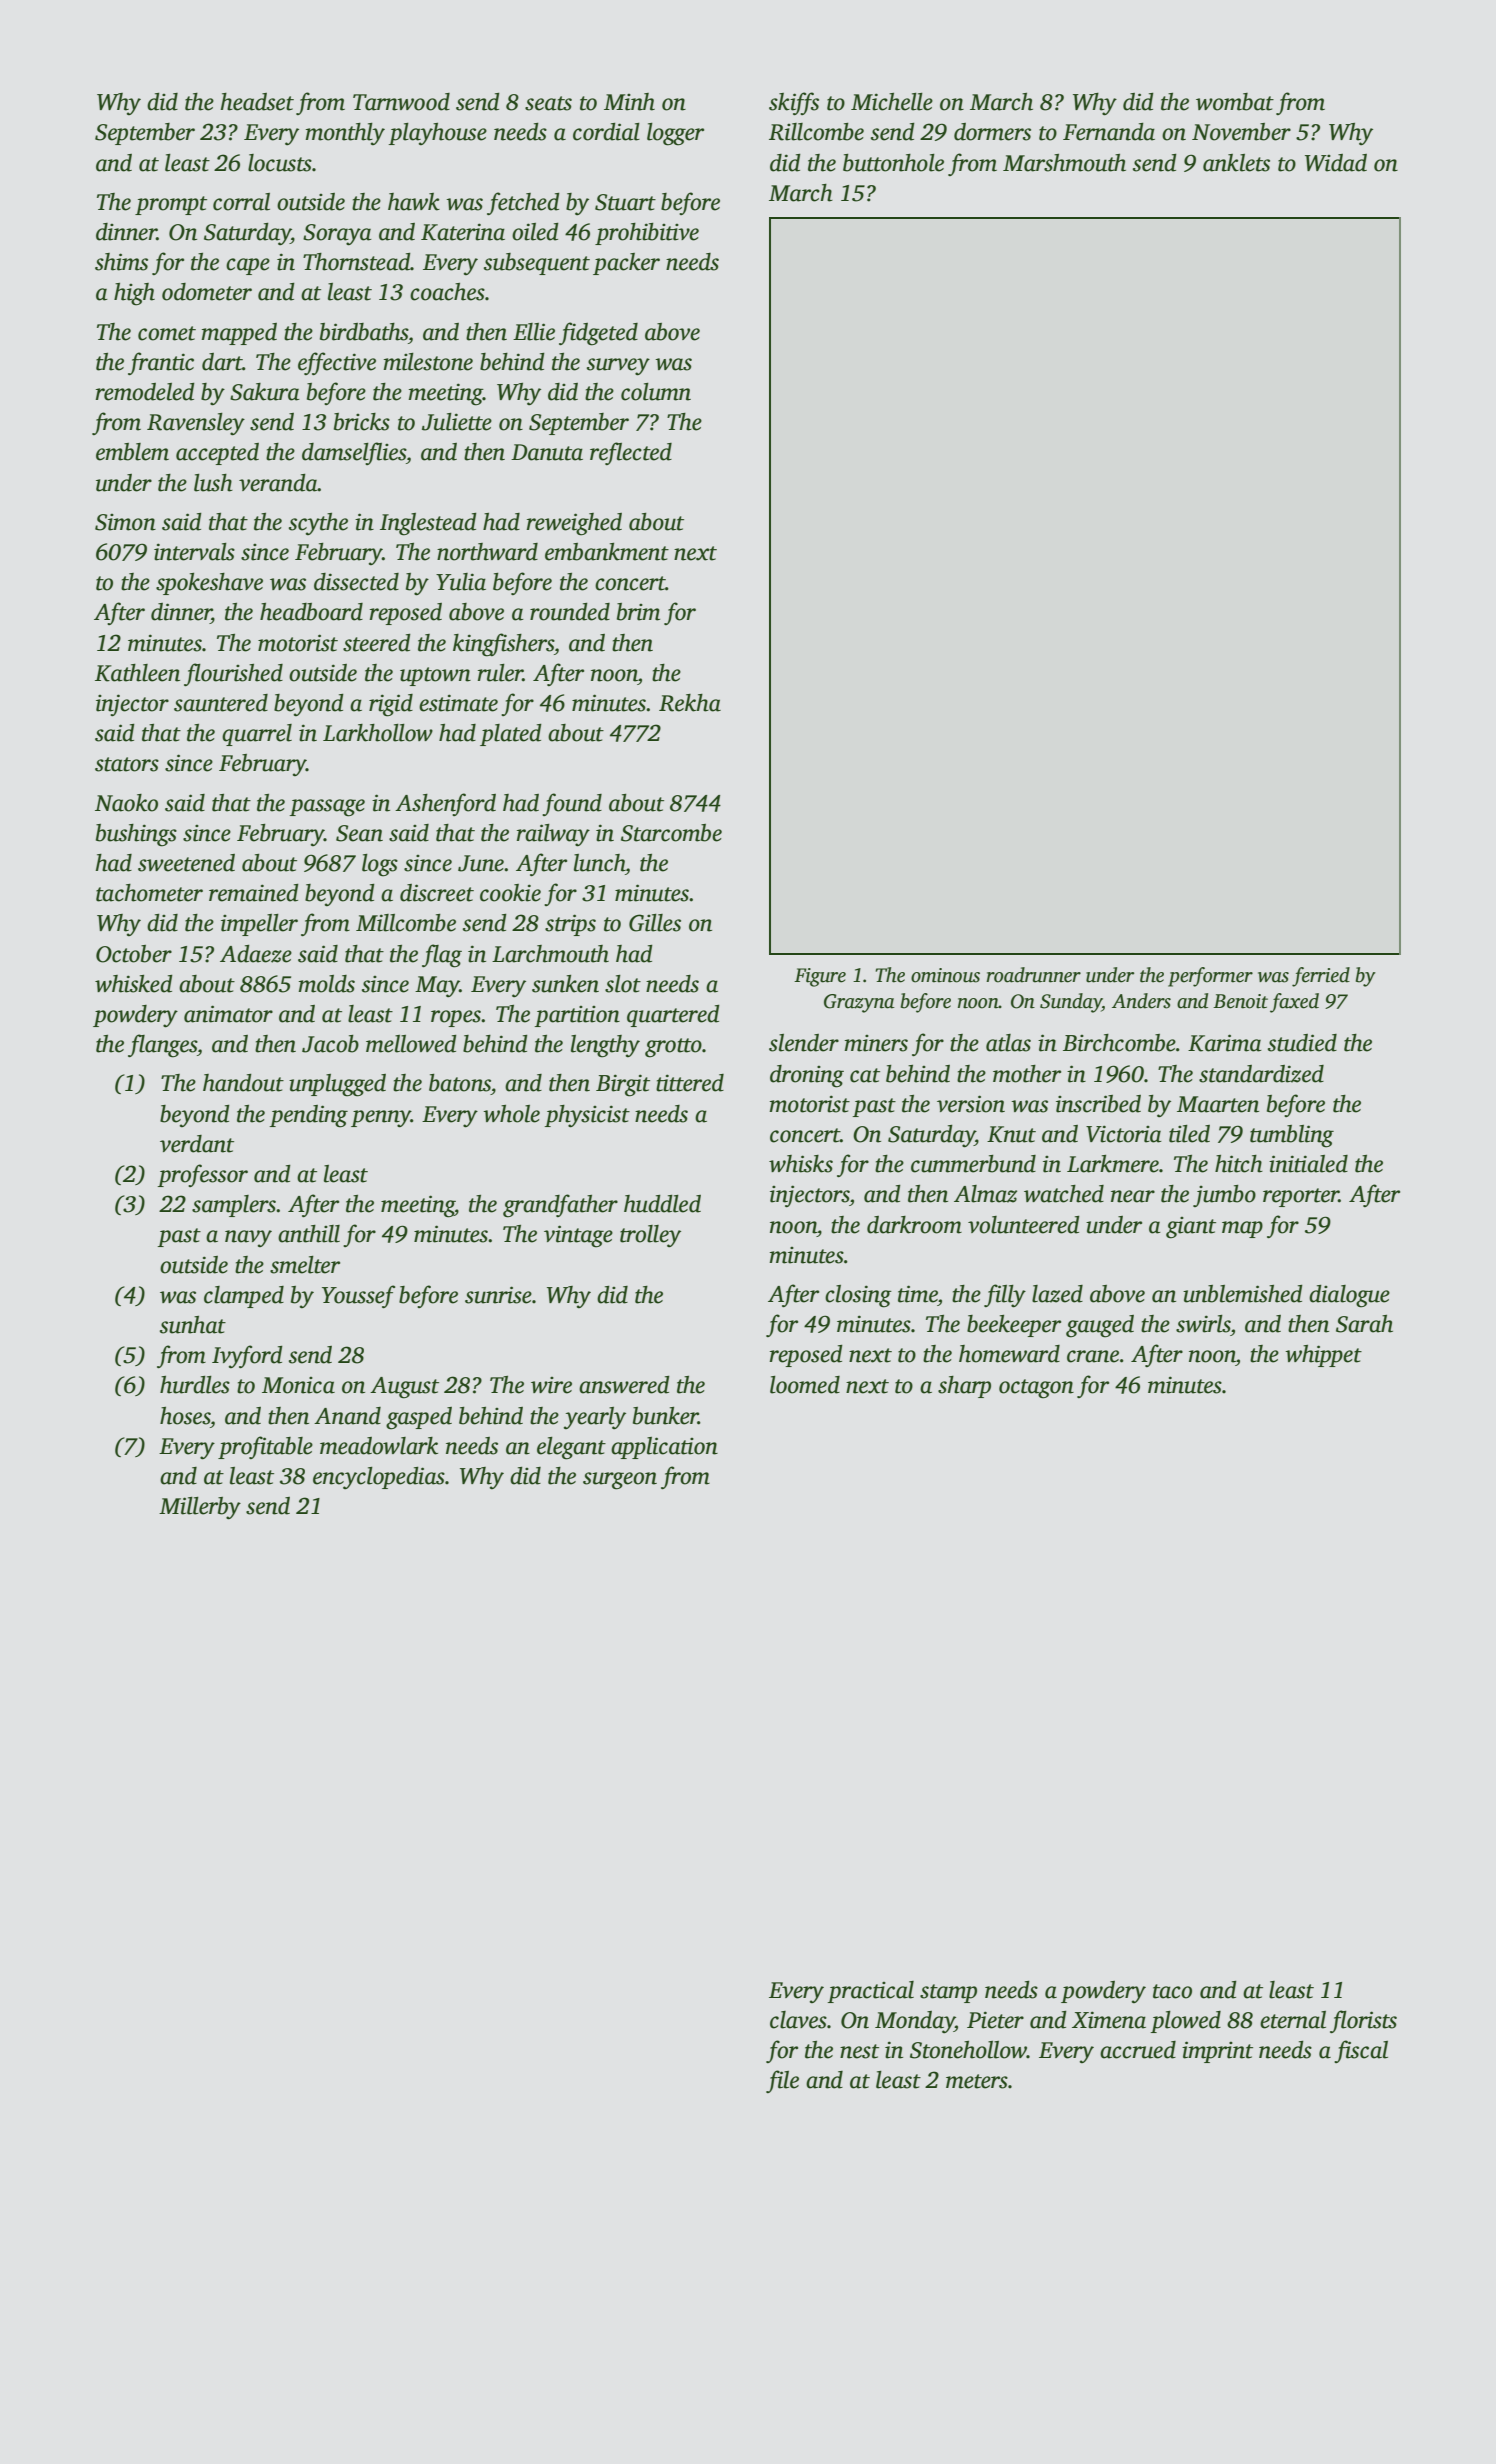 The width and height of the image is (1496, 2464). What do you see at coordinates (782, 2081) in the image?
I see `file` at bounding box center [782, 2081].
